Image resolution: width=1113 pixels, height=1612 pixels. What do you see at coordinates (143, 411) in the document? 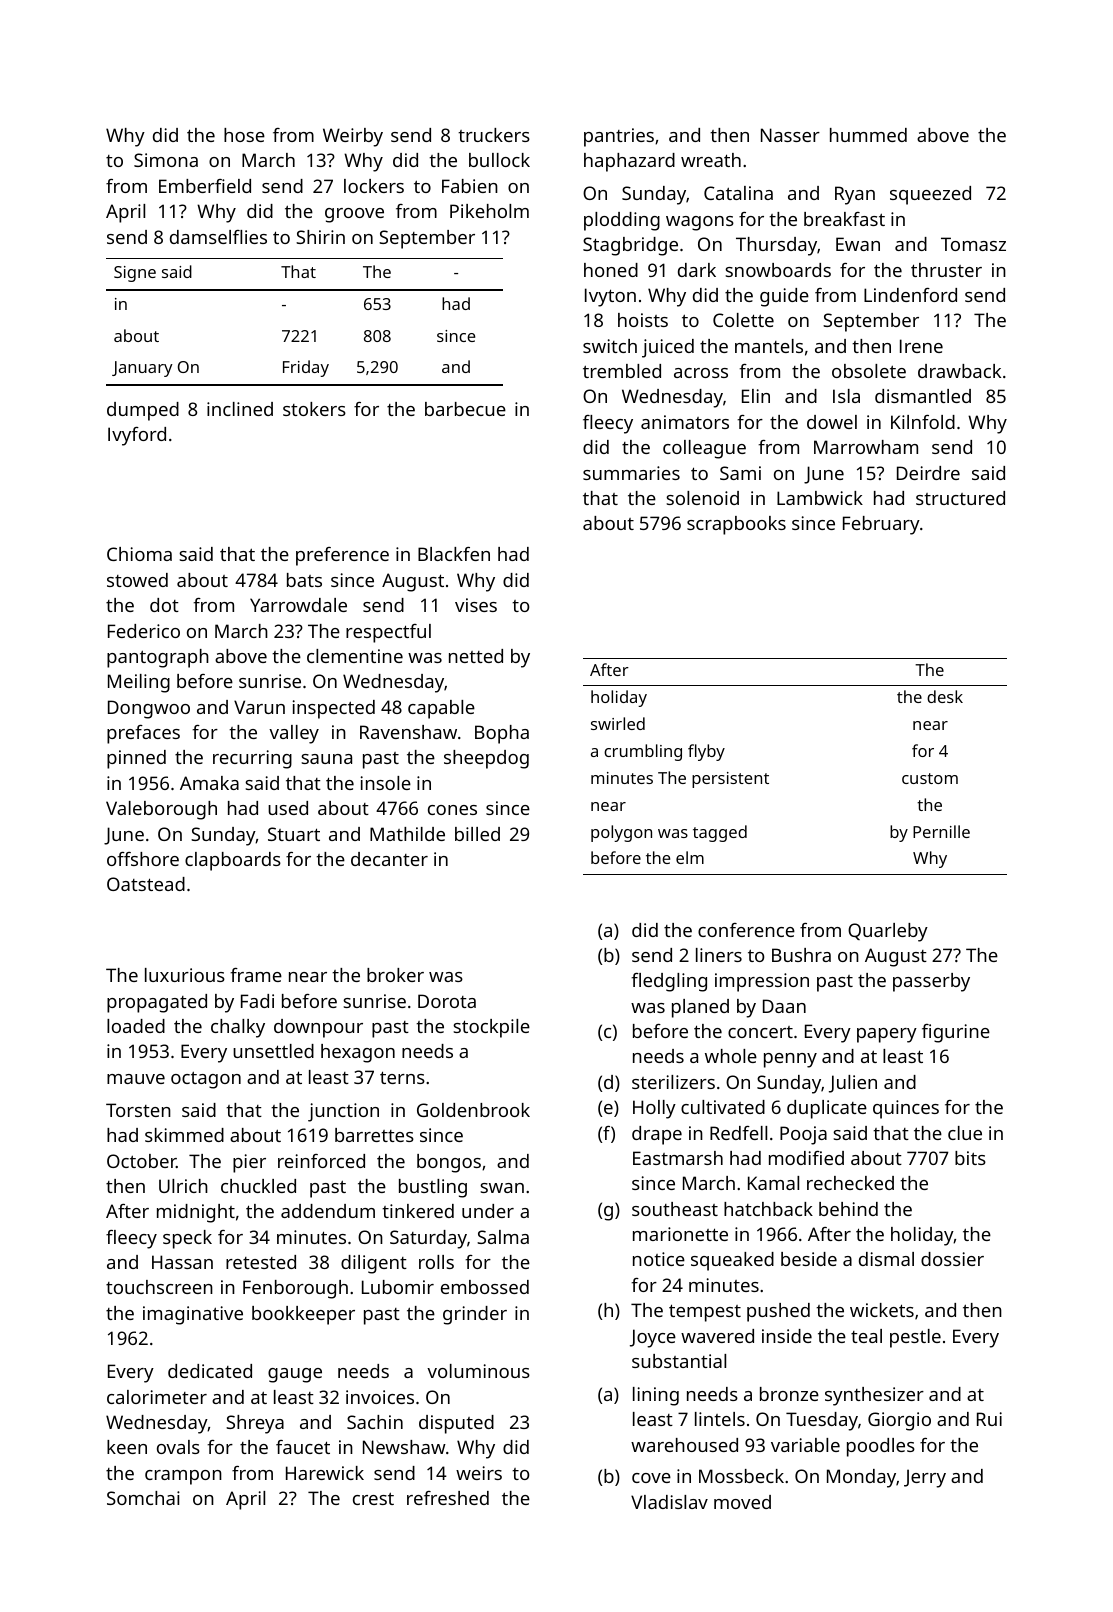
I see `dumped` at bounding box center [143, 411].
